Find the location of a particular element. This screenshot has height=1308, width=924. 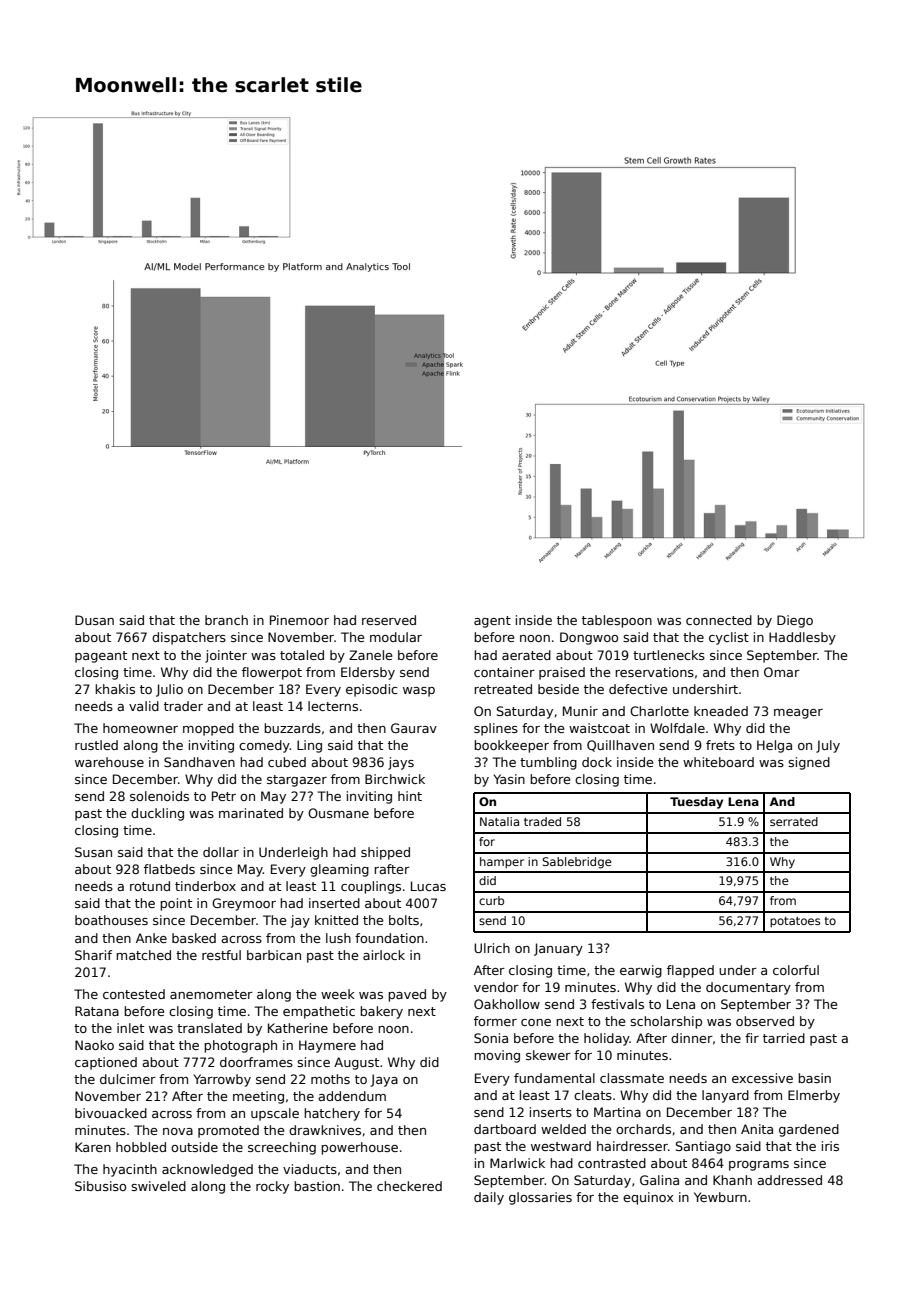

signed is located at coordinates (809, 763).
